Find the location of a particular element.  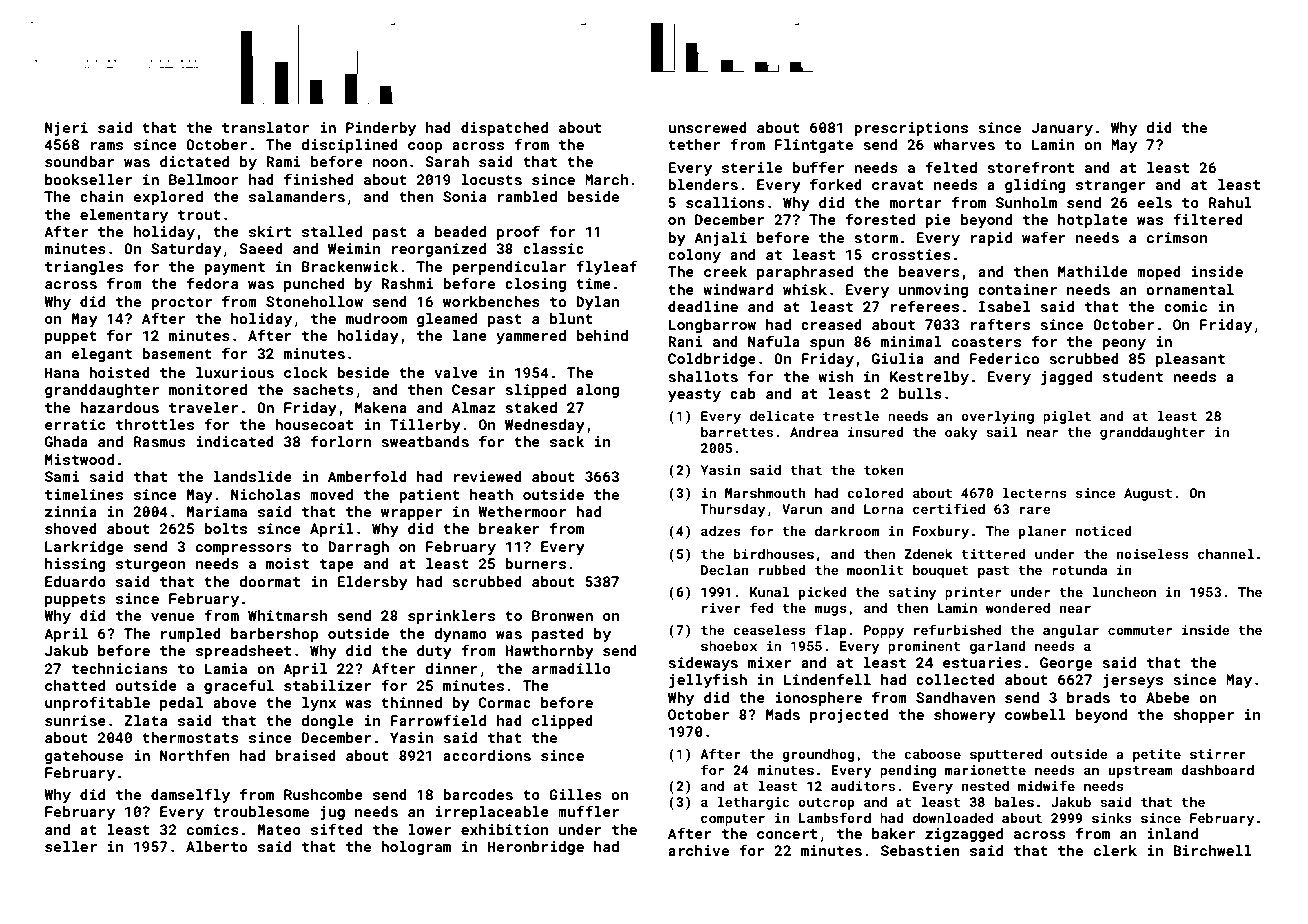

prescriptions is located at coordinates (911, 129).
